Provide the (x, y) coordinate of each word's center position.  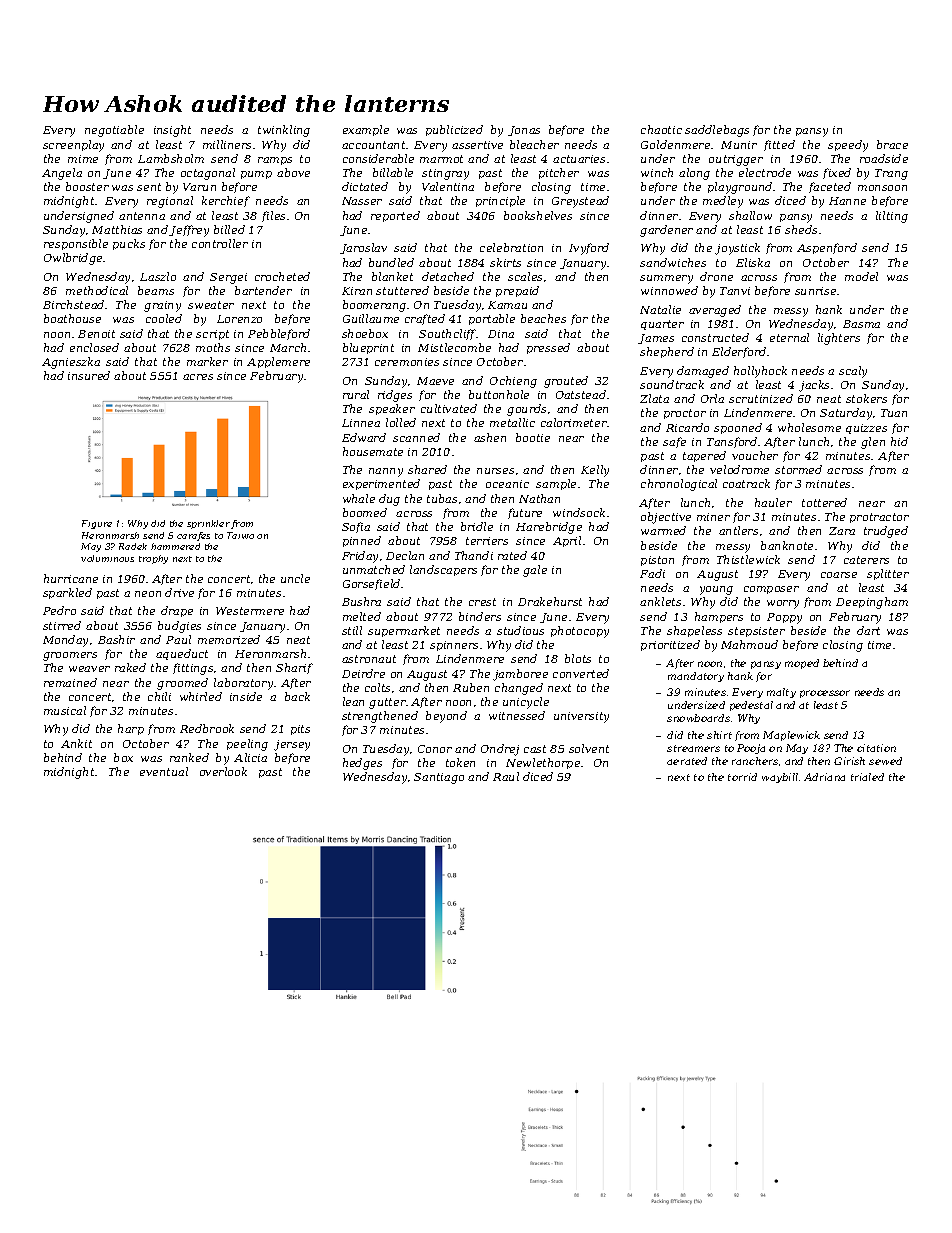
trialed (867, 777)
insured (89, 375)
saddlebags (717, 131)
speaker (392, 409)
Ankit (76, 743)
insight (172, 131)
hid (899, 441)
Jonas (524, 131)
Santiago (439, 778)
